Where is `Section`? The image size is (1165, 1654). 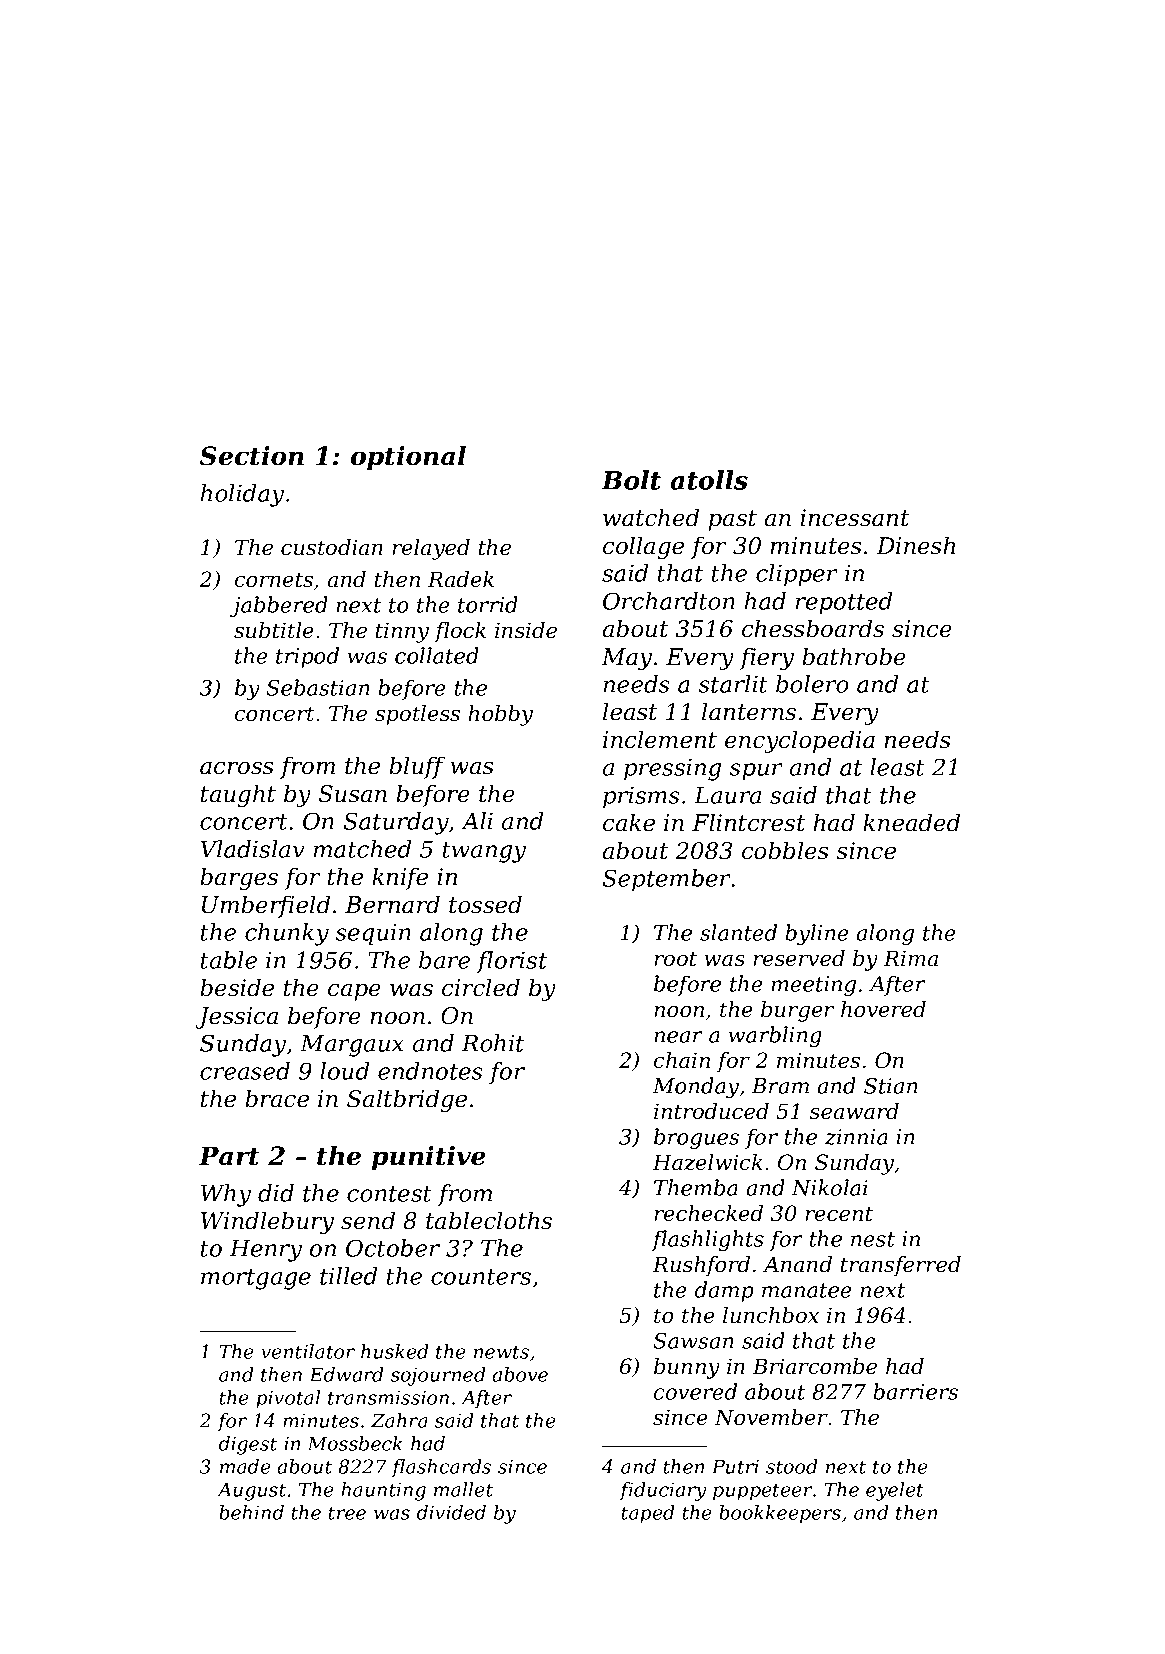
Section is located at coordinates (252, 456).
